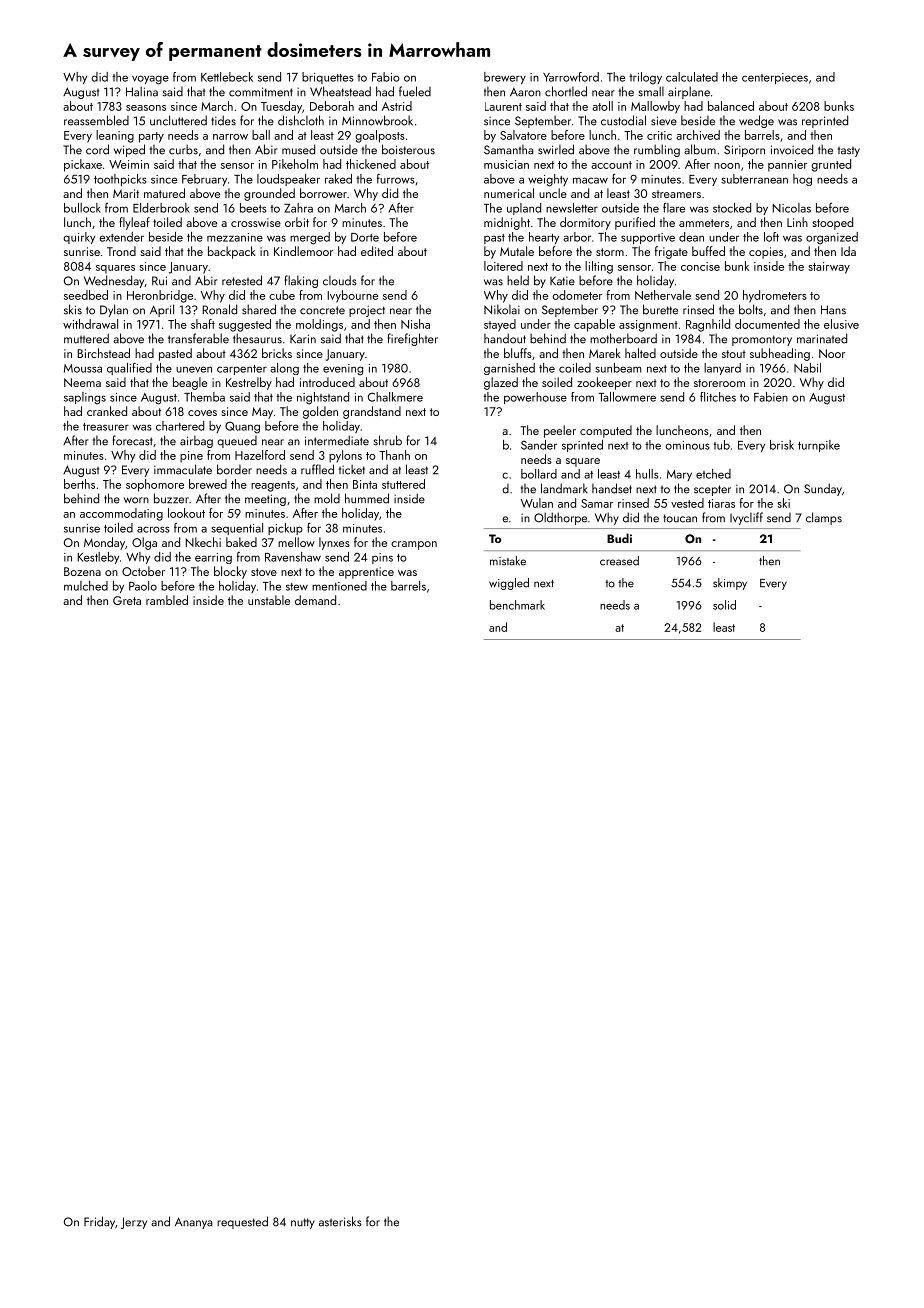 The height and width of the screenshot is (1308, 924). What do you see at coordinates (315, 600) in the screenshot?
I see `demand` at bounding box center [315, 600].
